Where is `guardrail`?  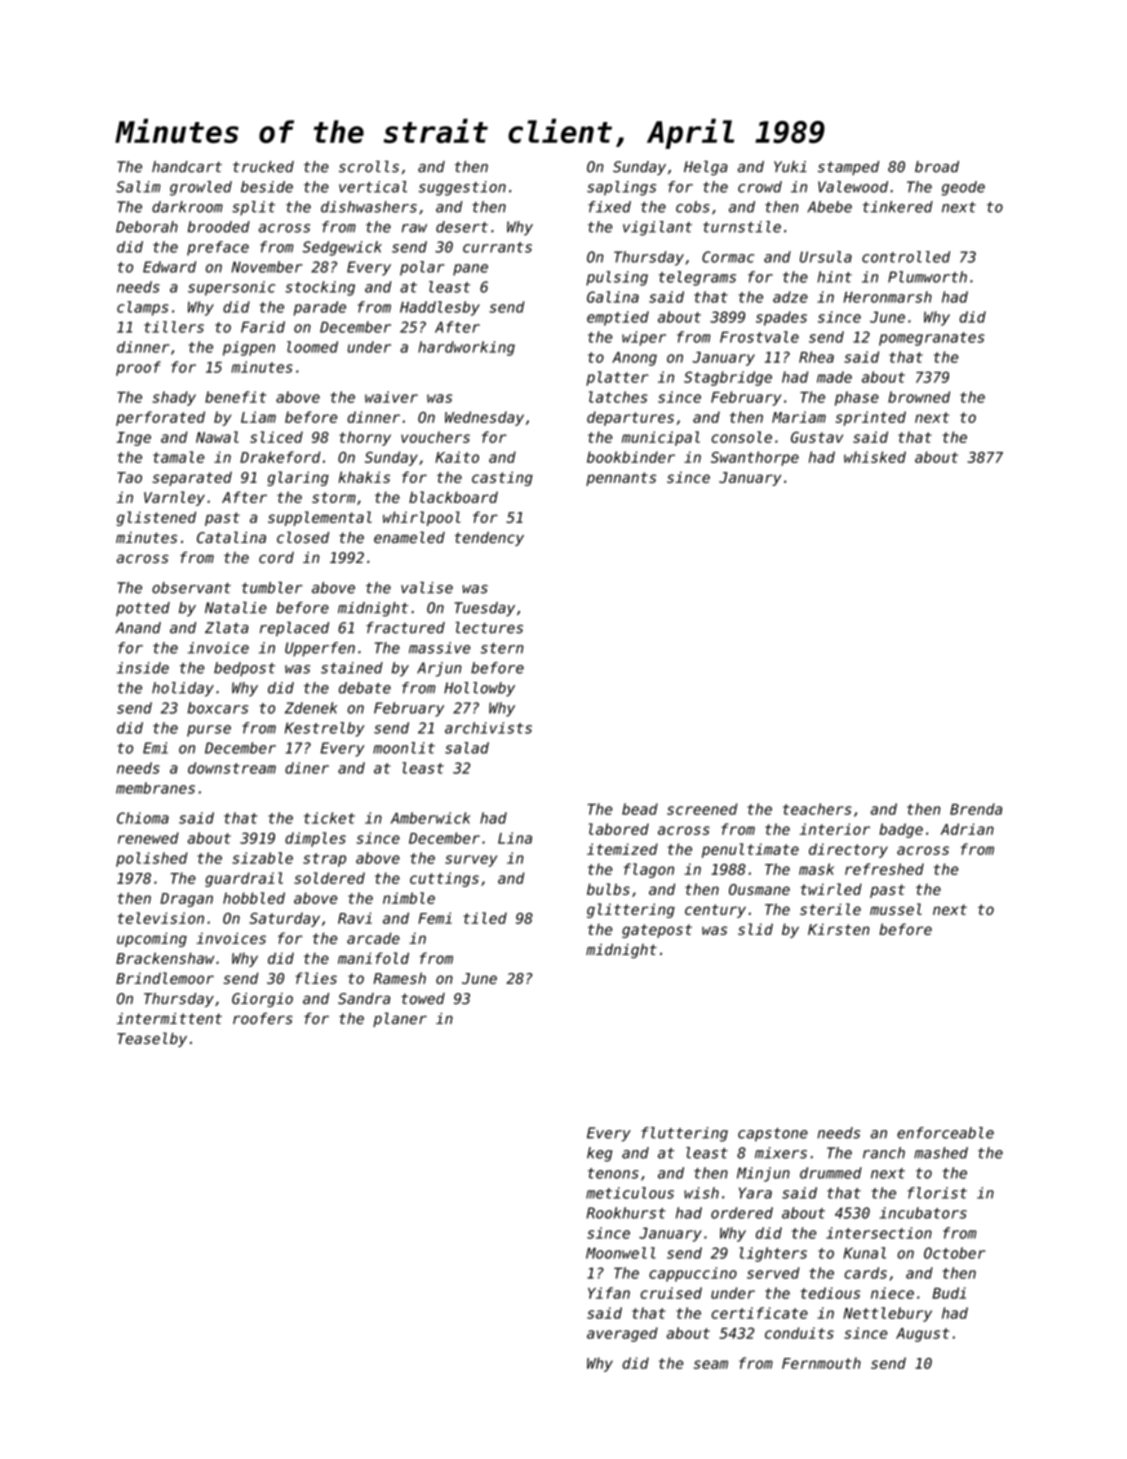 guardrail is located at coordinates (244, 879).
